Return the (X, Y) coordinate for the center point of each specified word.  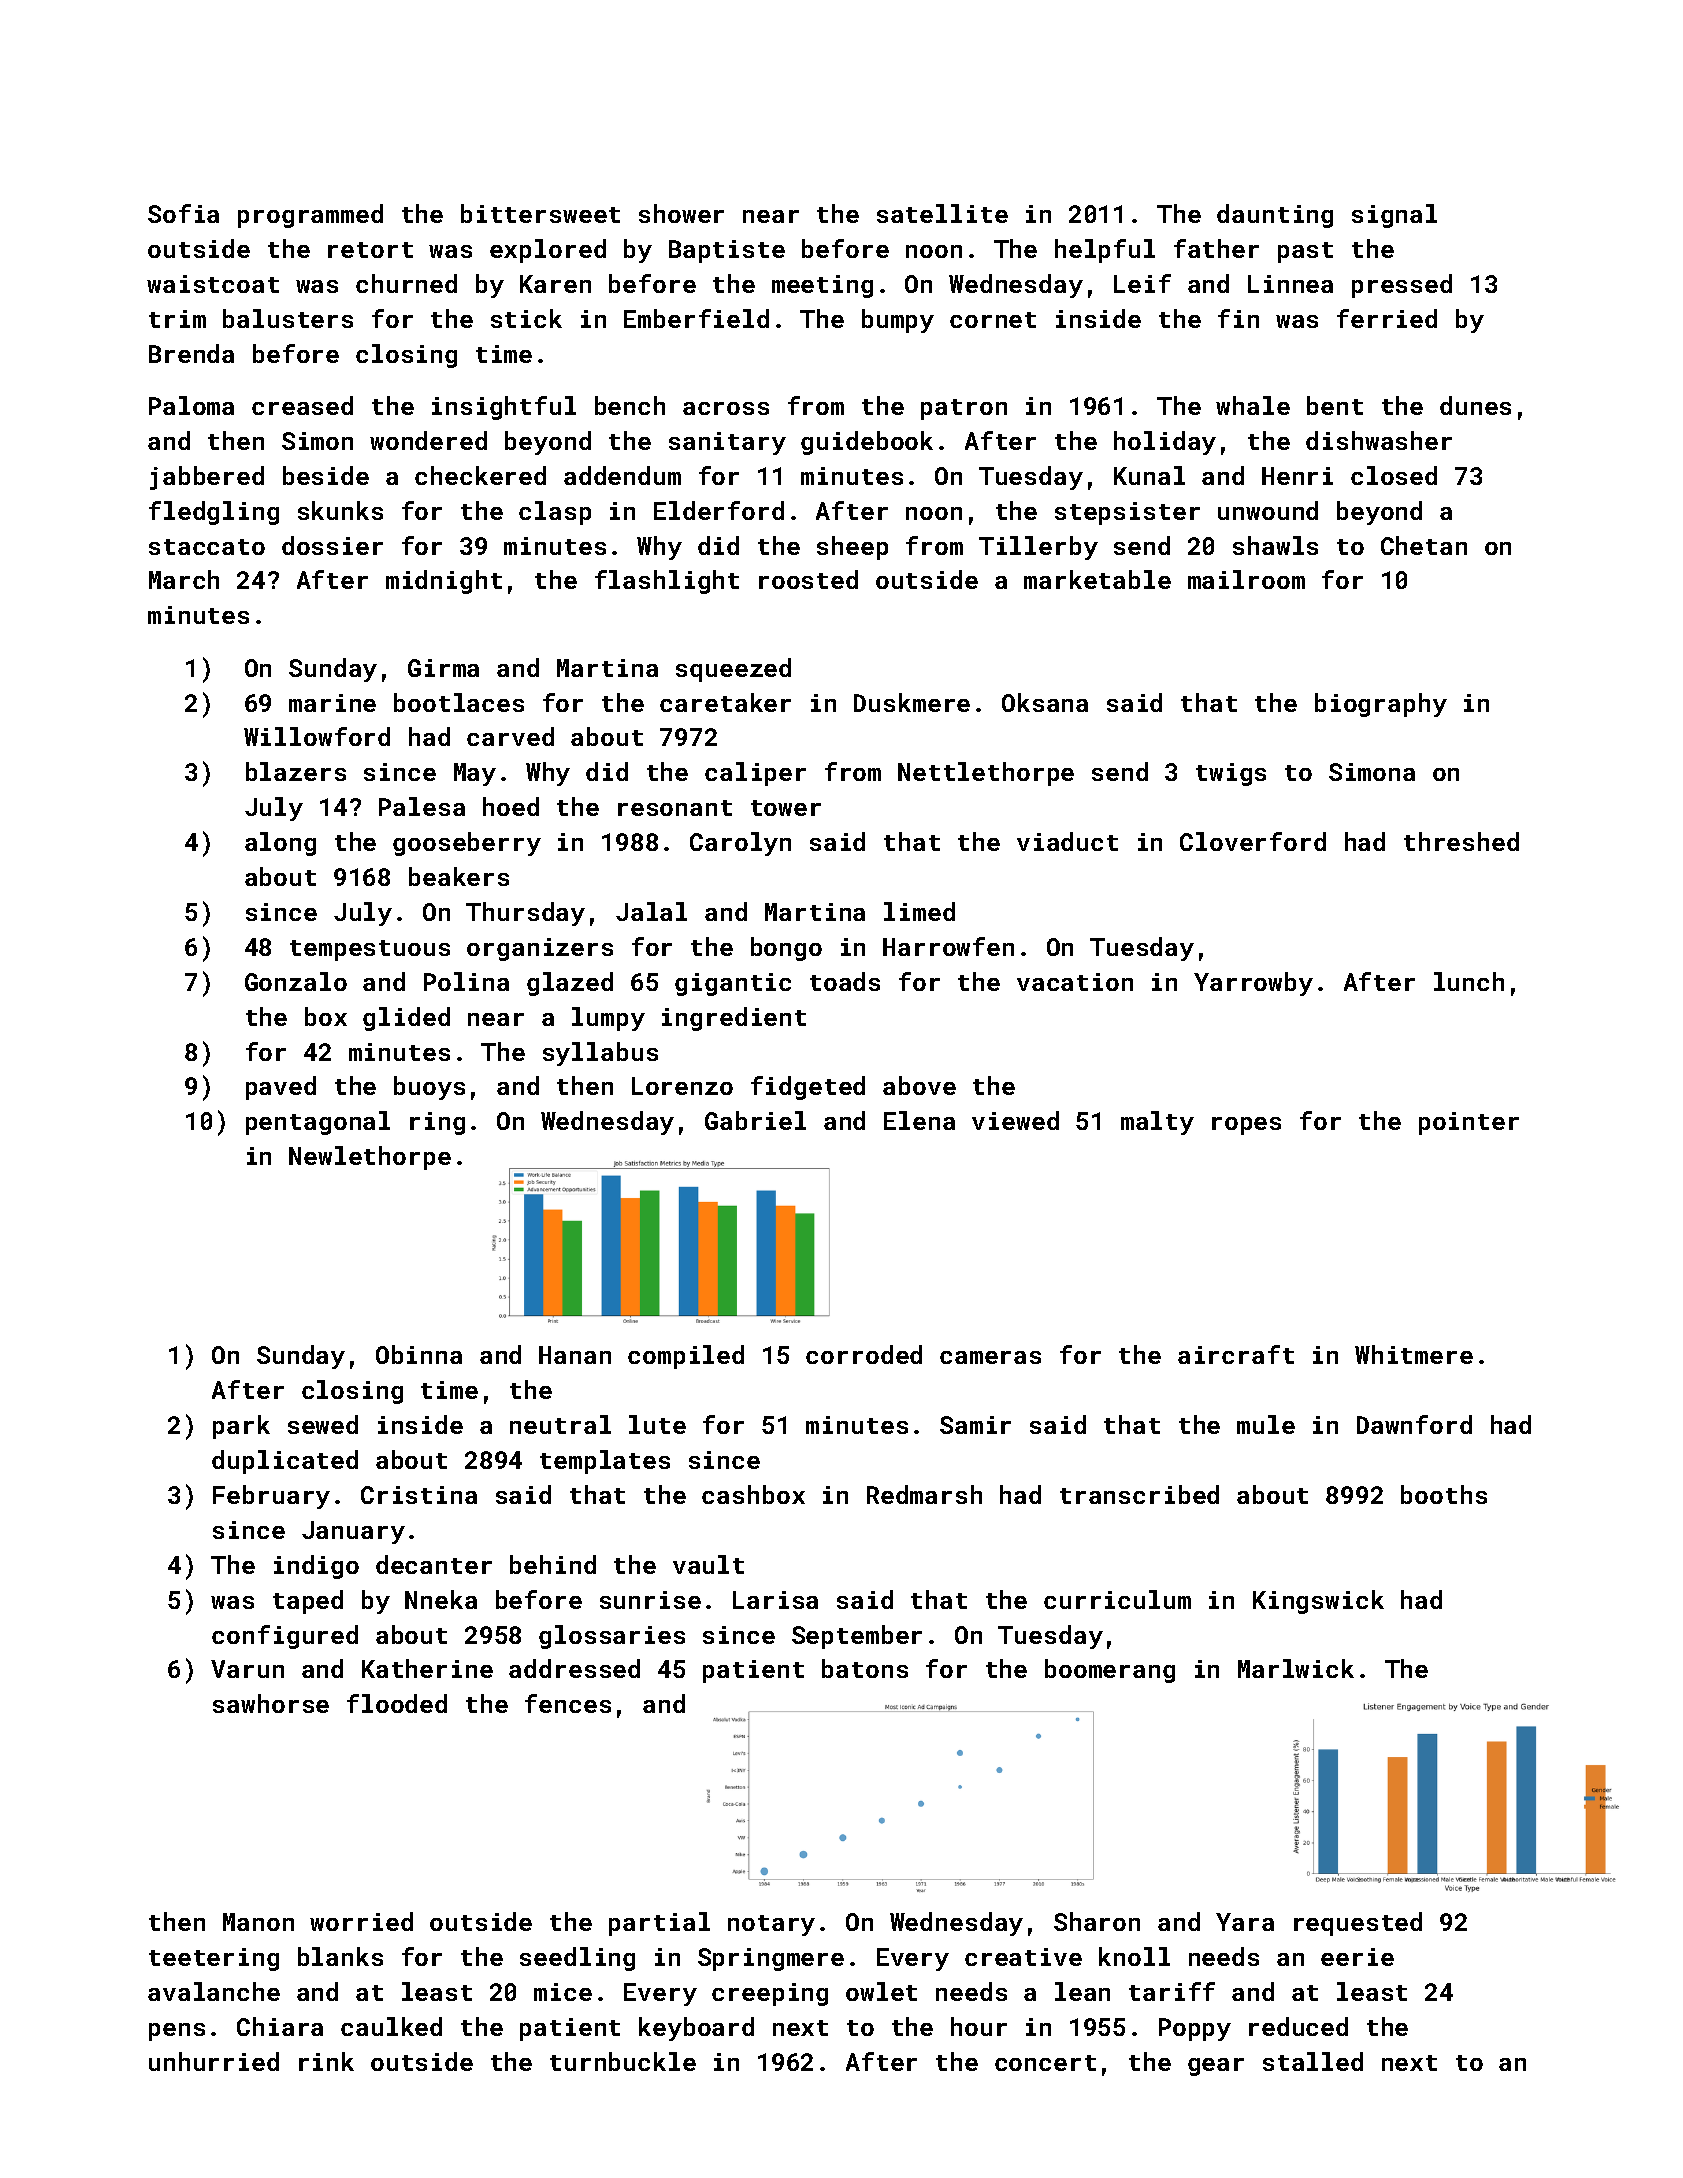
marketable (1097, 579)
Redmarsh (924, 1494)
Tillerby (1038, 548)
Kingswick (1318, 1602)
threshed (1461, 841)
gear (1216, 2067)
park (241, 1427)
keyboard (696, 2029)
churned (406, 283)
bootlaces (459, 702)
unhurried (214, 2061)
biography (1381, 705)
